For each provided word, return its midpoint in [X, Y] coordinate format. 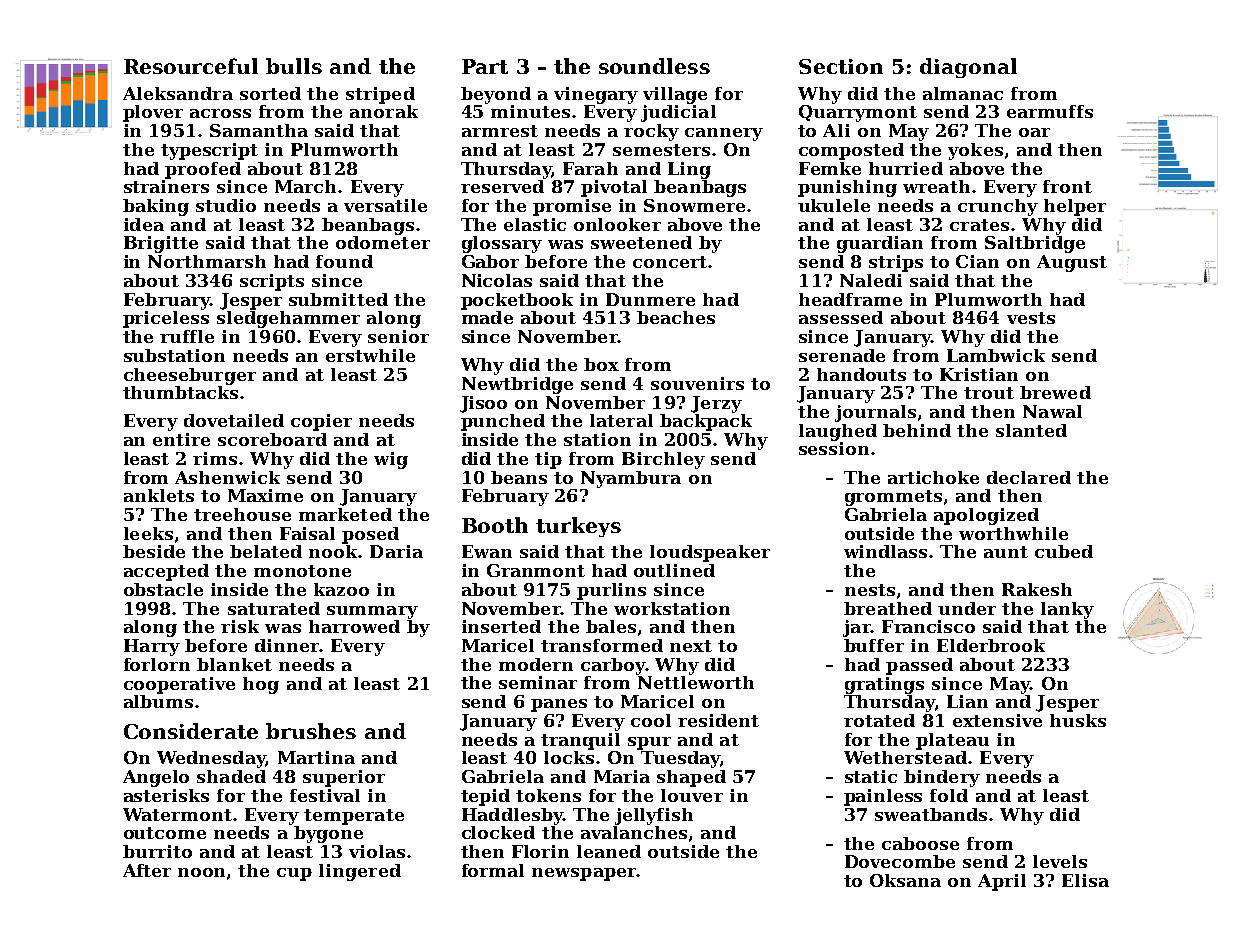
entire [181, 439]
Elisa [1085, 880]
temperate [354, 817]
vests [1031, 318]
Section [841, 66]
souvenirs [697, 383]
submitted [338, 299]
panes [559, 705]
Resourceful [191, 66]
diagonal [968, 68]
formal [493, 870]
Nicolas [497, 280]
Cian [977, 261]
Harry [152, 647]
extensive [997, 720]
